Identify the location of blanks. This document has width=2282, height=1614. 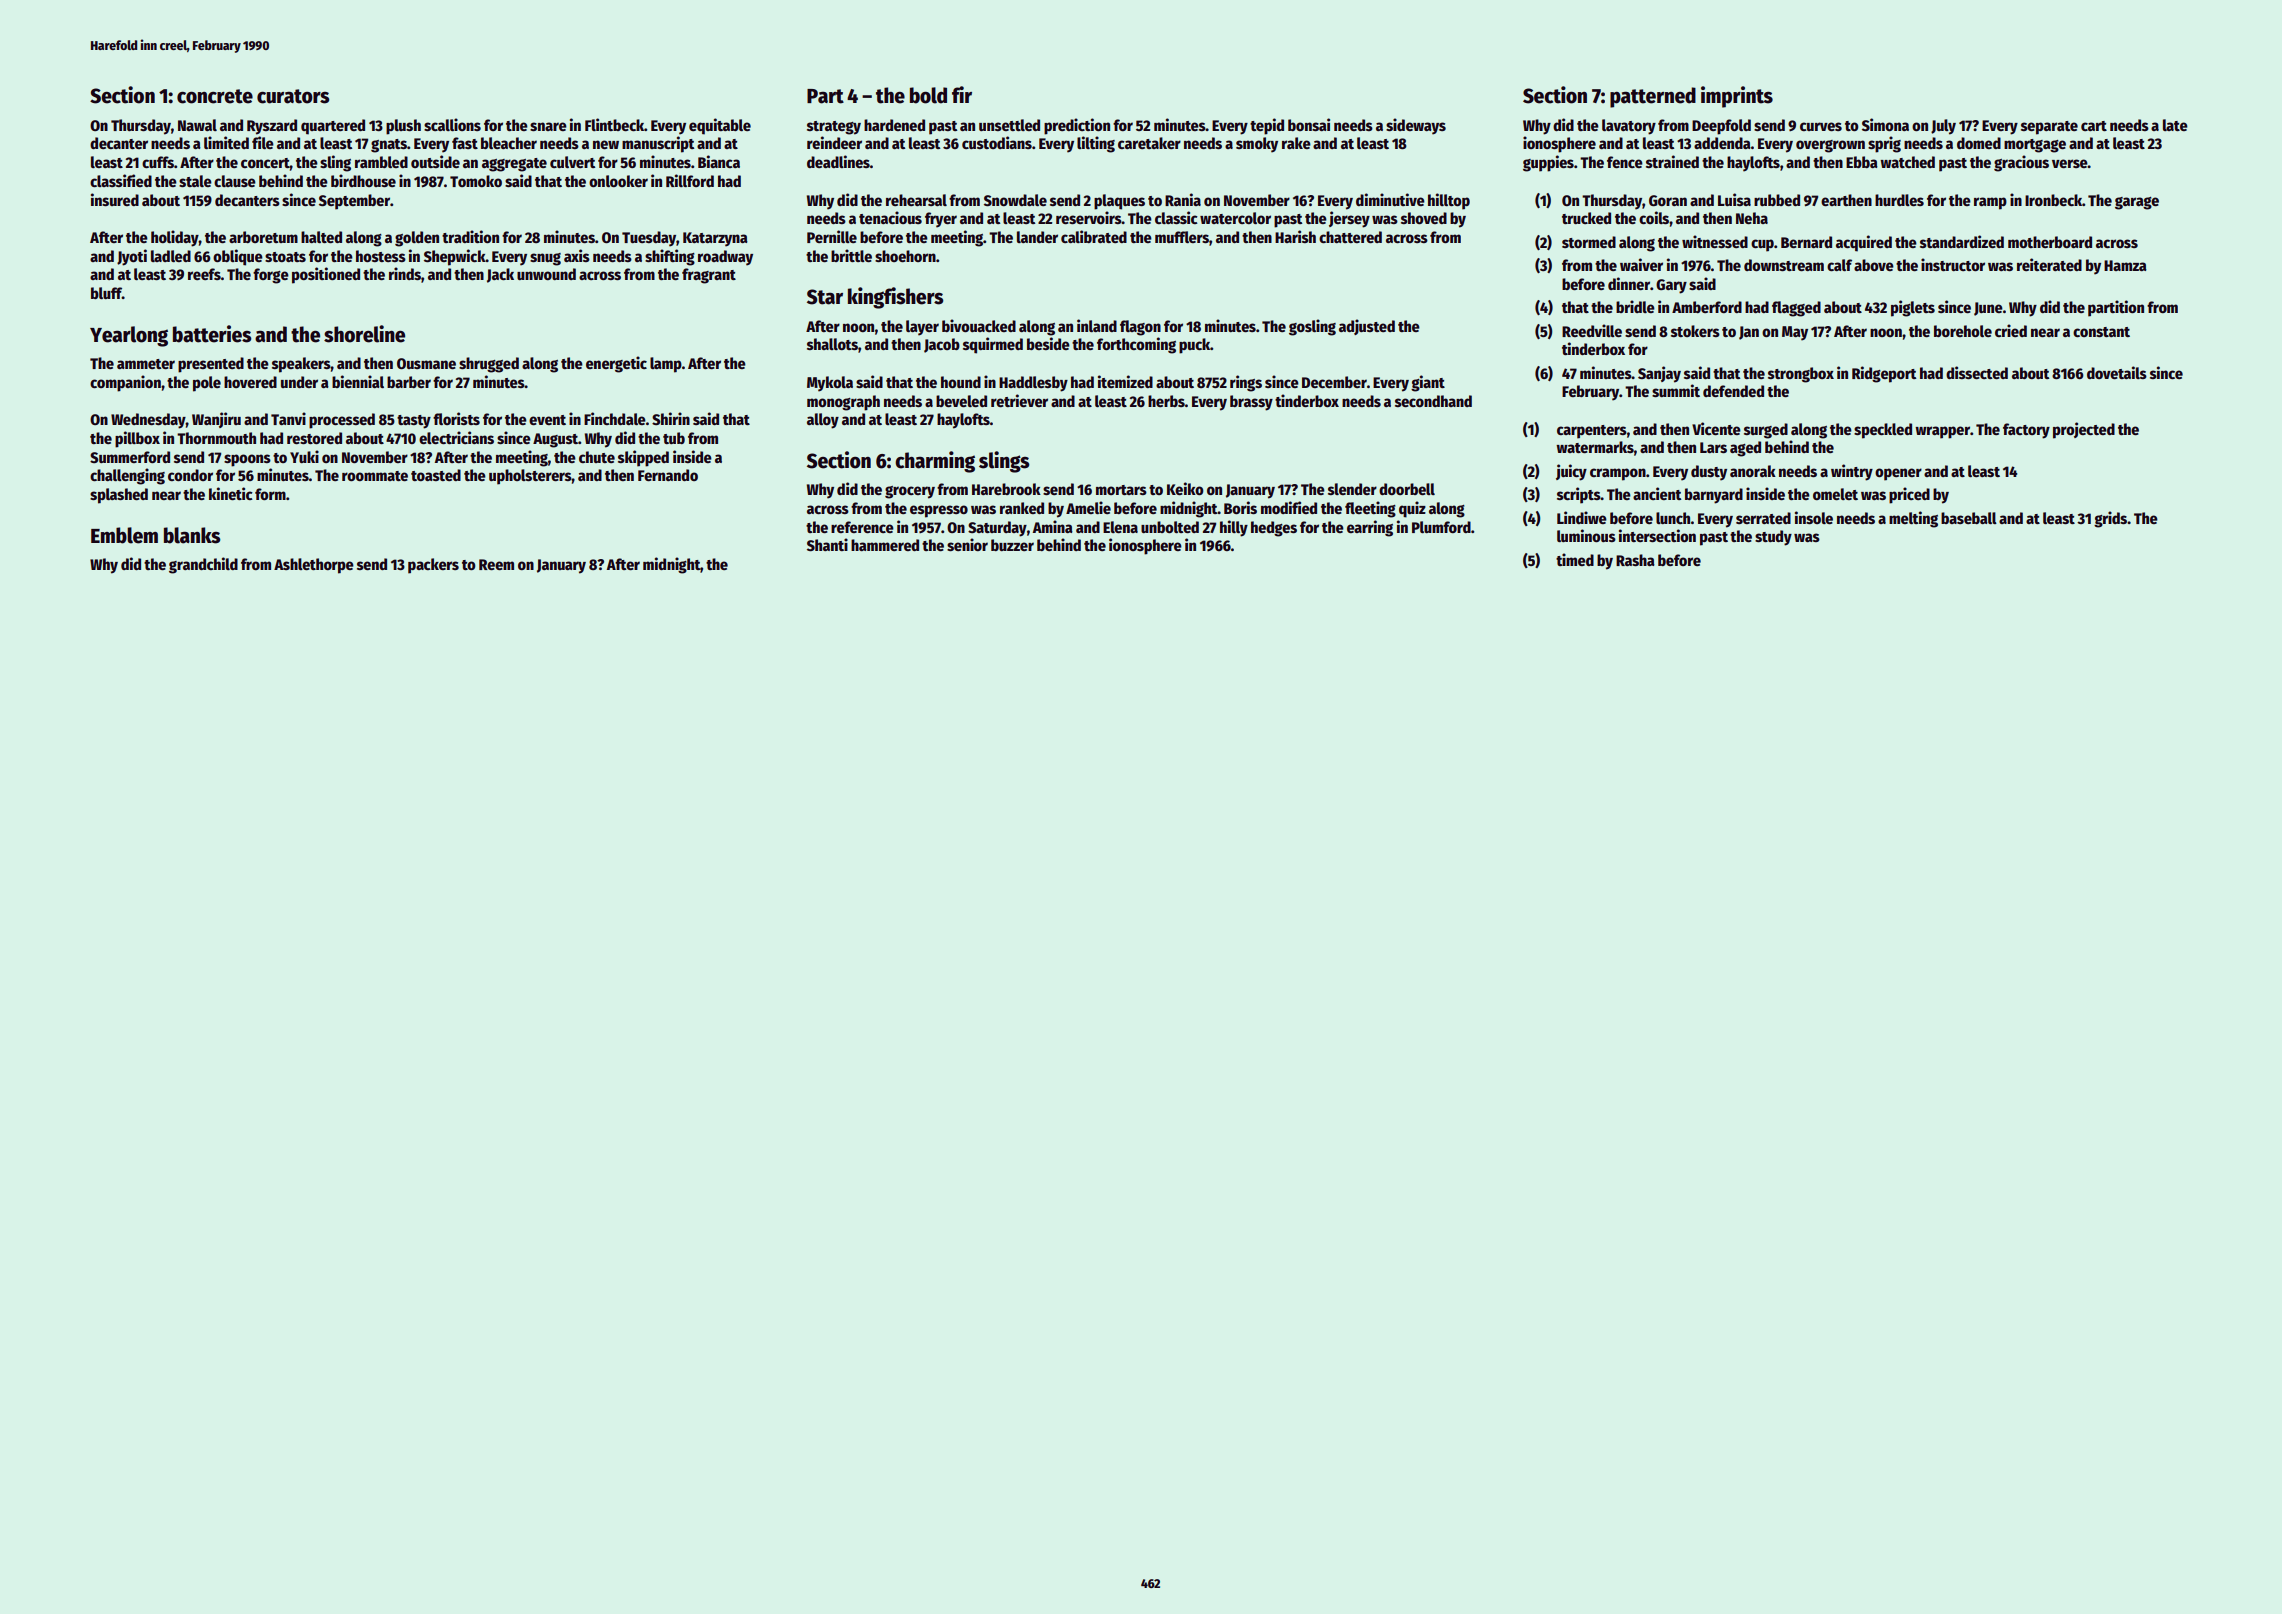
(192, 535).
